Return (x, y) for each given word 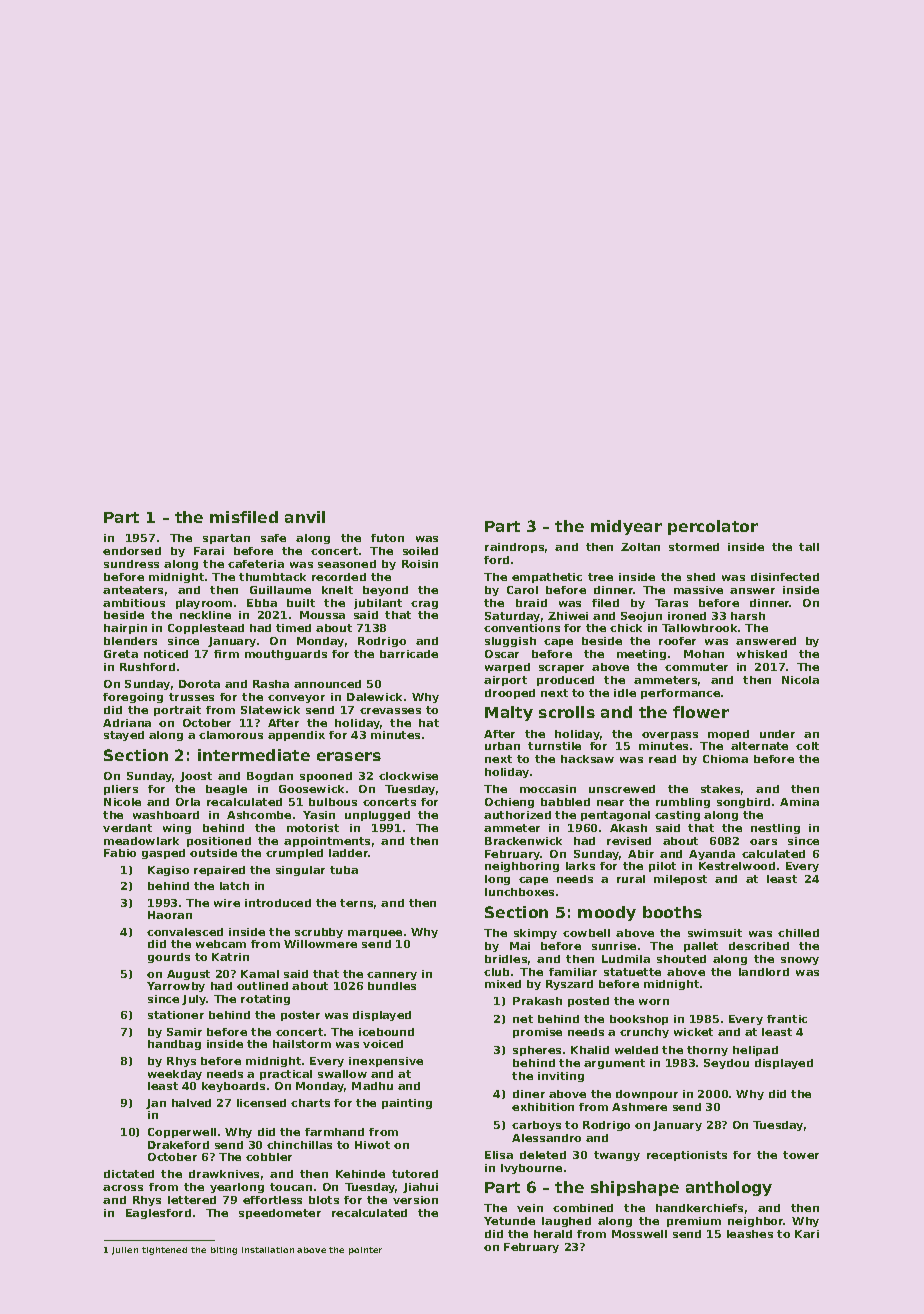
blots (324, 1200)
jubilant (378, 604)
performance (680, 694)
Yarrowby (176, 987)
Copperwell (182, 1133)
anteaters (133, 590)
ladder (349, 853)
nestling (775, 829)
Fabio (120, 853)
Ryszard (569, 985)
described (759, 946)
